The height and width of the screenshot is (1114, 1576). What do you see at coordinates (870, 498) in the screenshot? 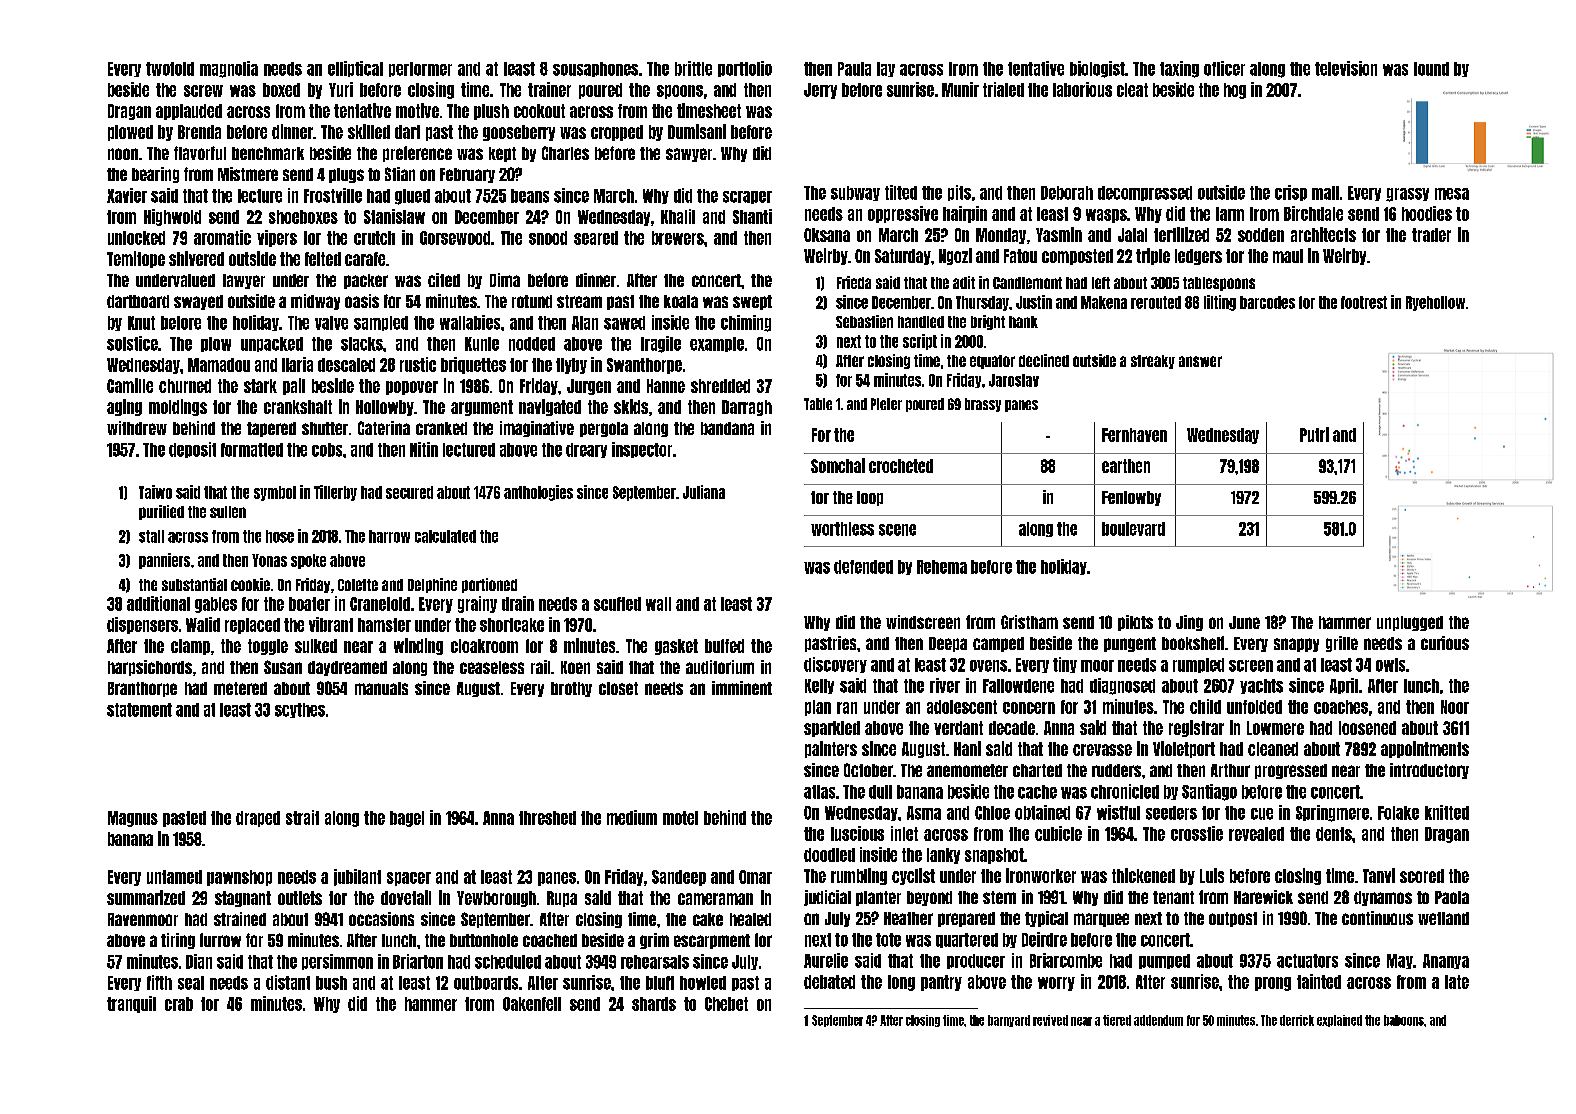
I see `loop` at bounding box center [870, 498].
